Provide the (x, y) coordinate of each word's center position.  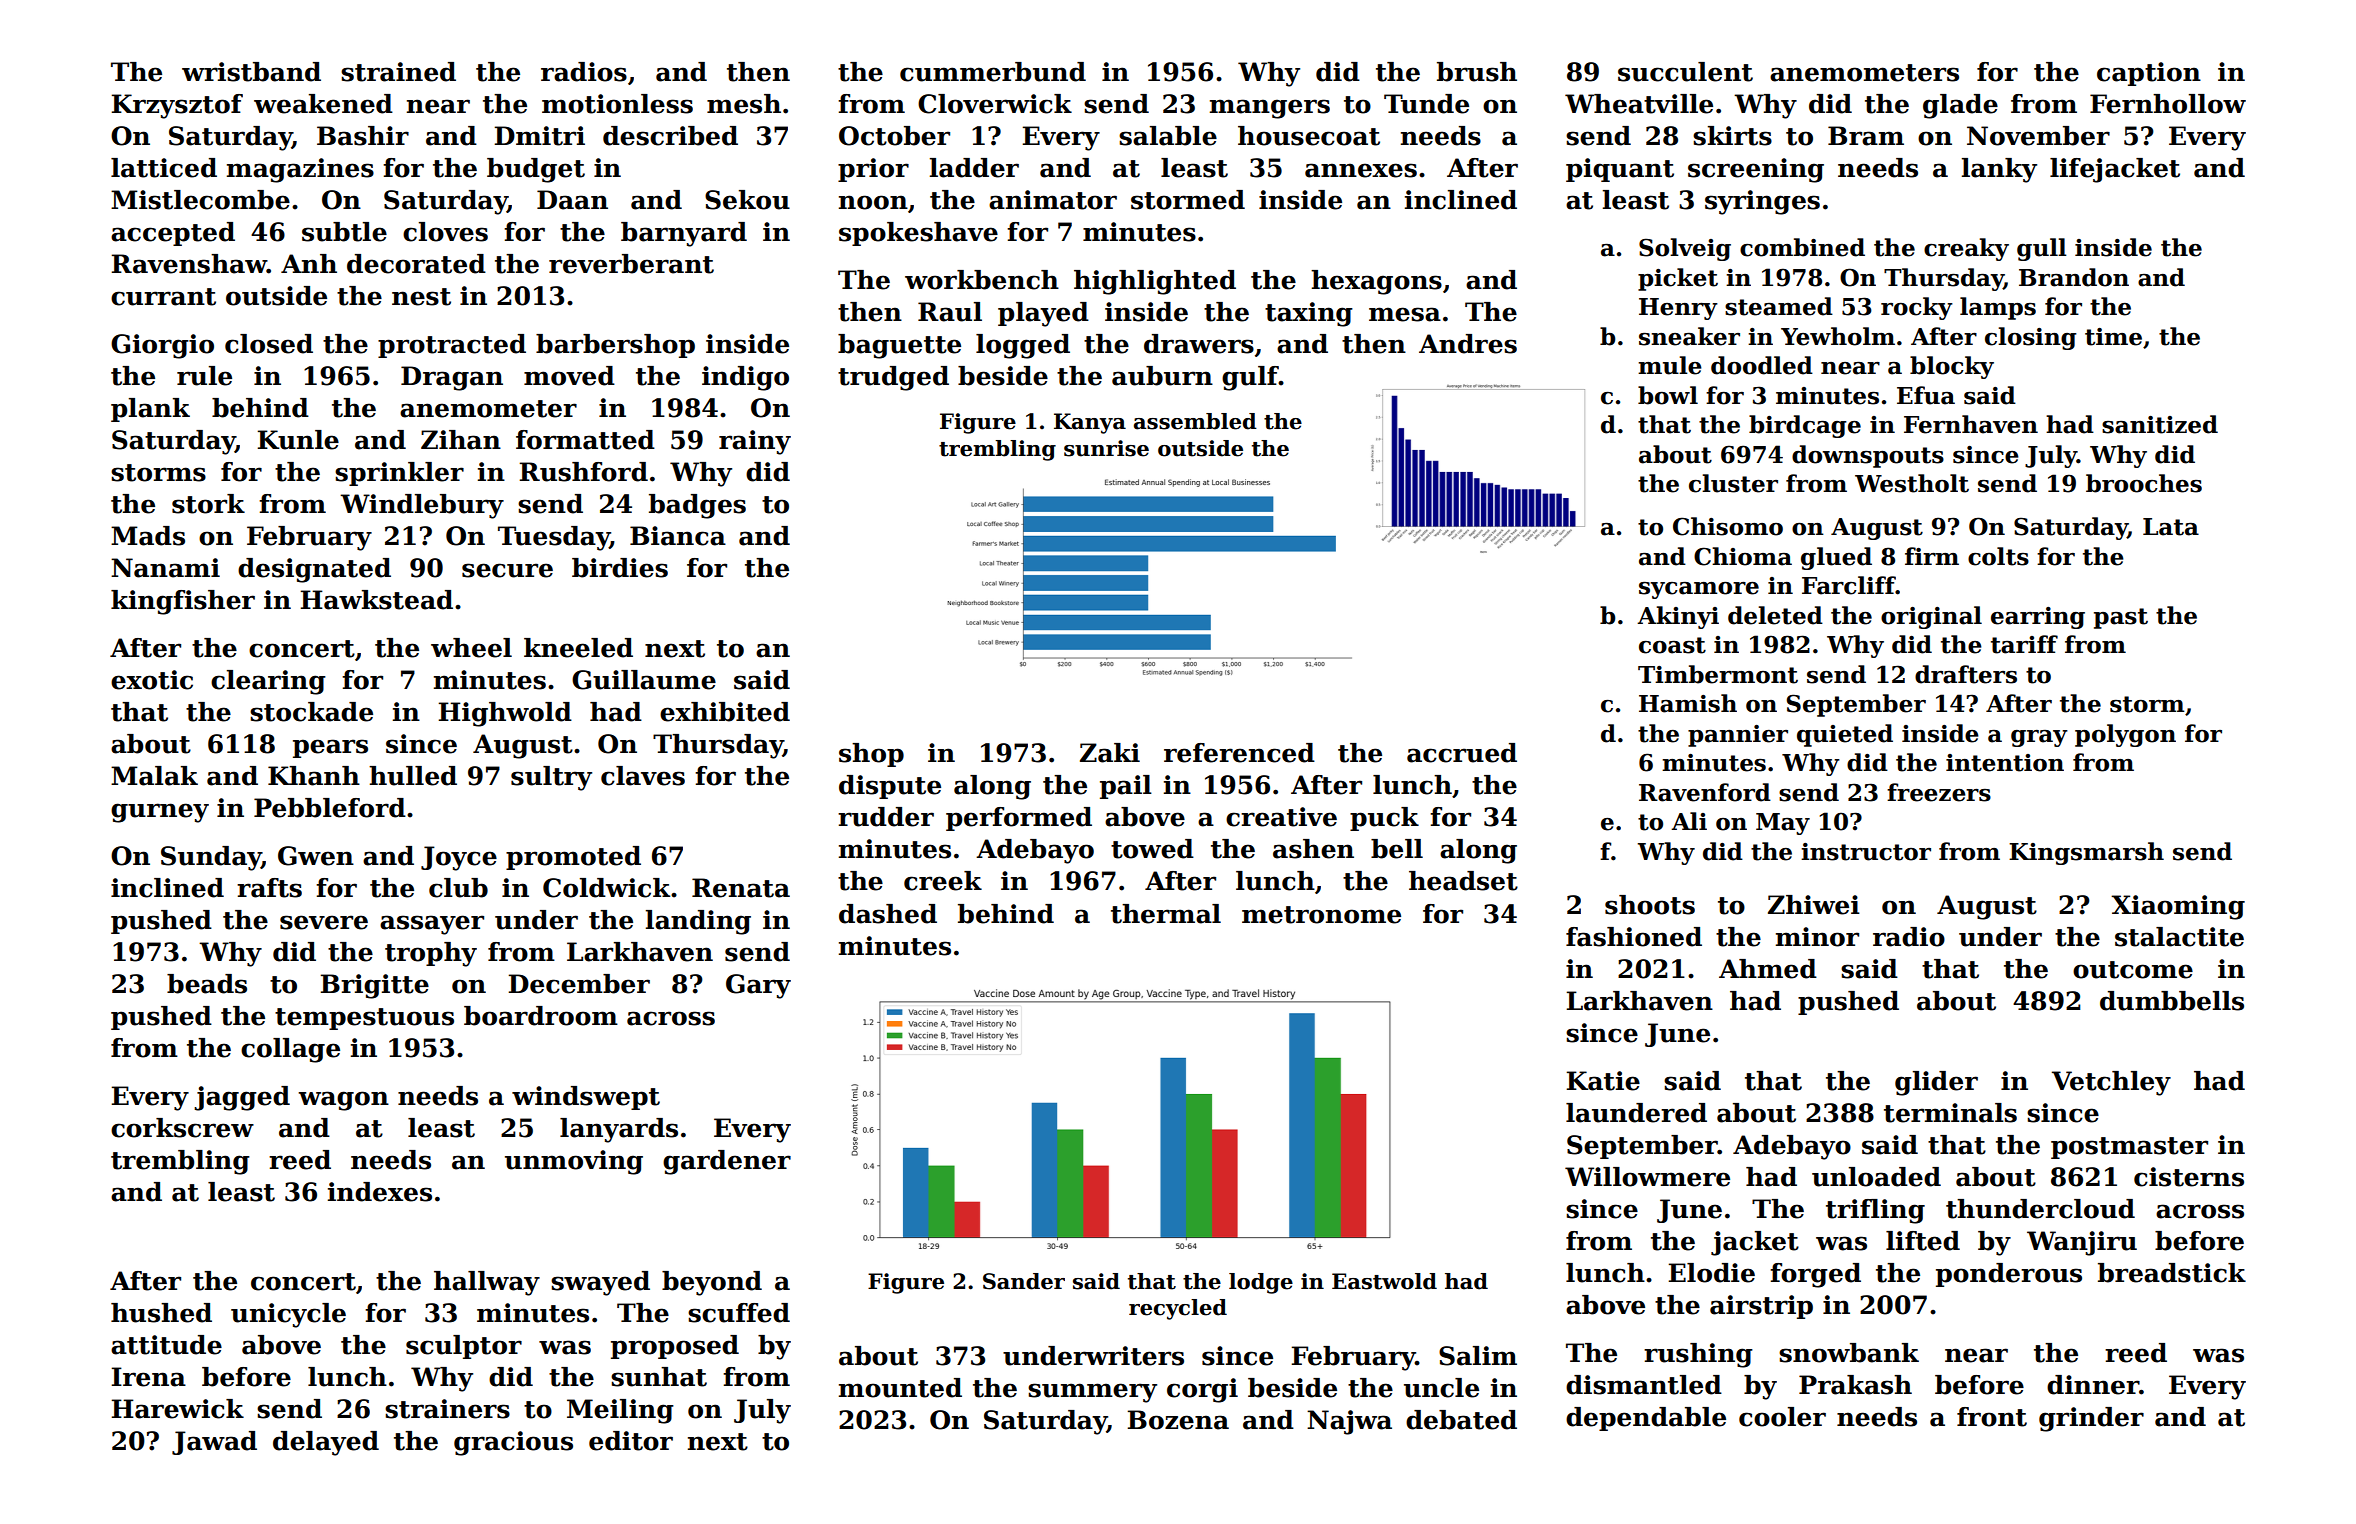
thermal (1166, 914)
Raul (950, 312)
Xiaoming (2178, 907)
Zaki (1110, 753)
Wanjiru (2082, 1243)
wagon (343, 1101)
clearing (268, 682)
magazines (300, 170)
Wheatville (1639, 104)
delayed (326, 1443)
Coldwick (606, 888)
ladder (974, 168)
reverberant (631, 264)
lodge (1261, 1283)
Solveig (1685, 249)
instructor (1866, 852)
